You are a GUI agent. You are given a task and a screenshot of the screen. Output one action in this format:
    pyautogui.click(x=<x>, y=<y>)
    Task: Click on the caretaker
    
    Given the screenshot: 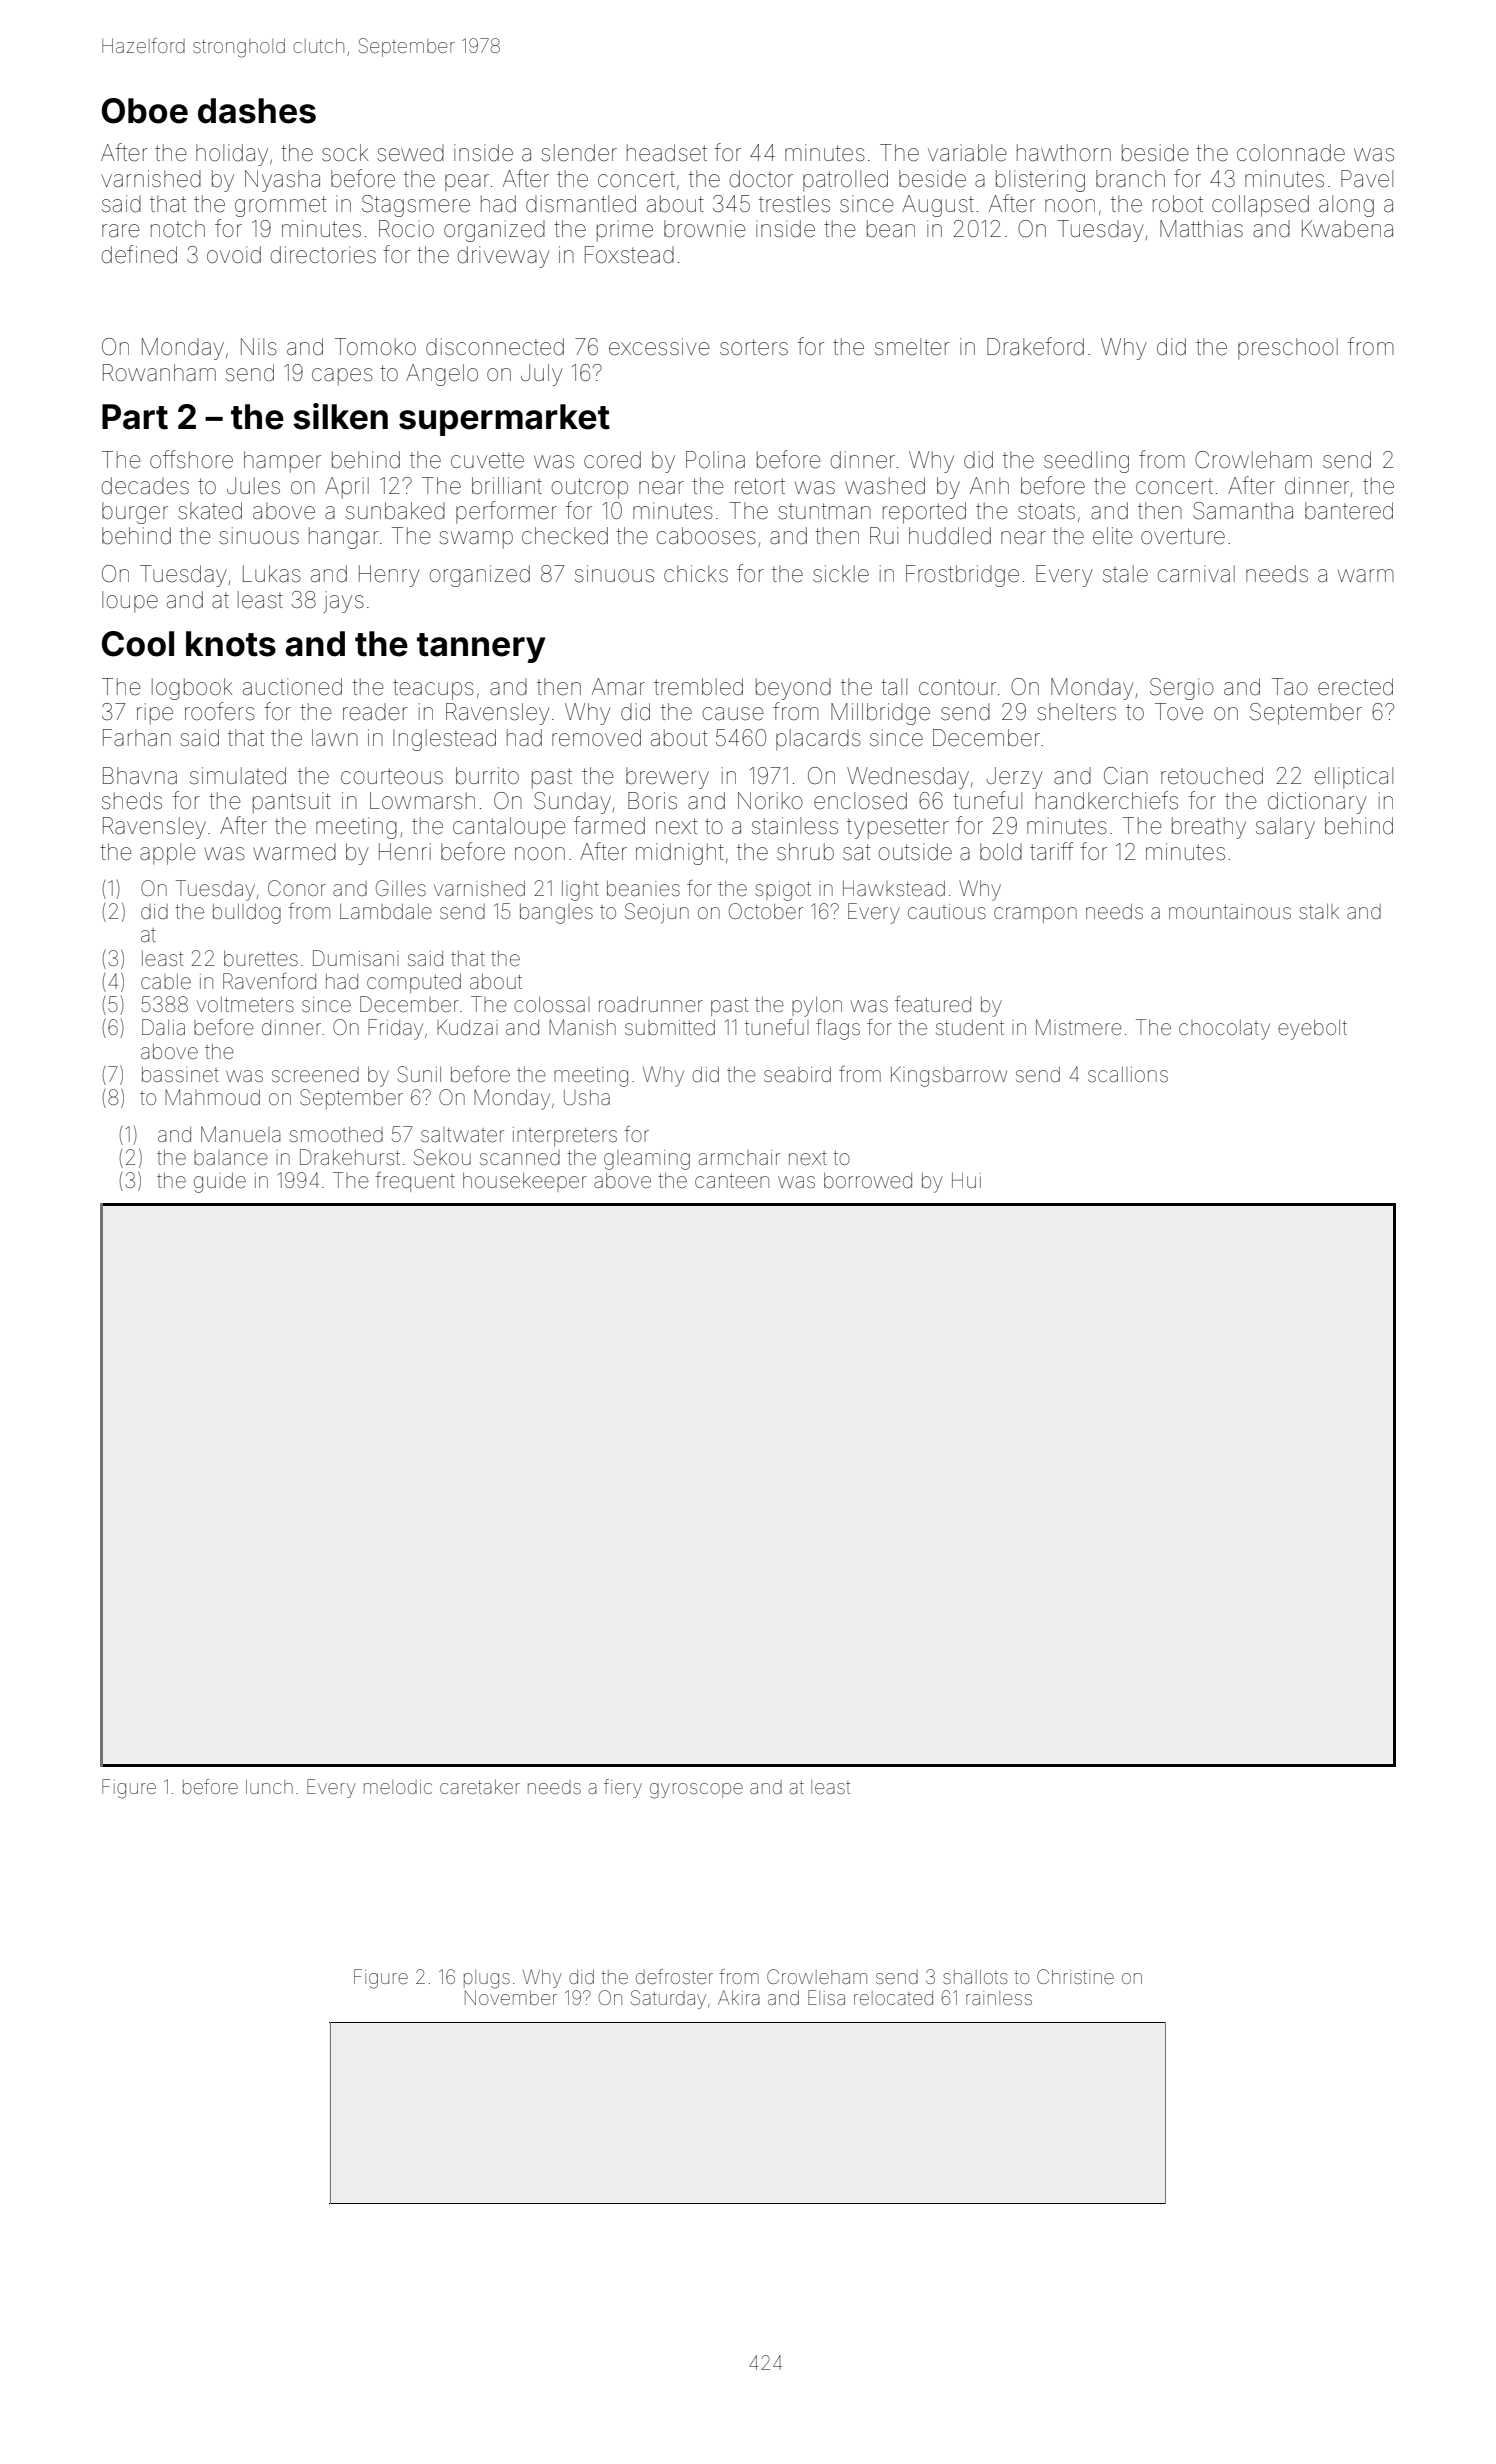 What is the action you would take?
    pyautogui.click(x=480, y=1787)
